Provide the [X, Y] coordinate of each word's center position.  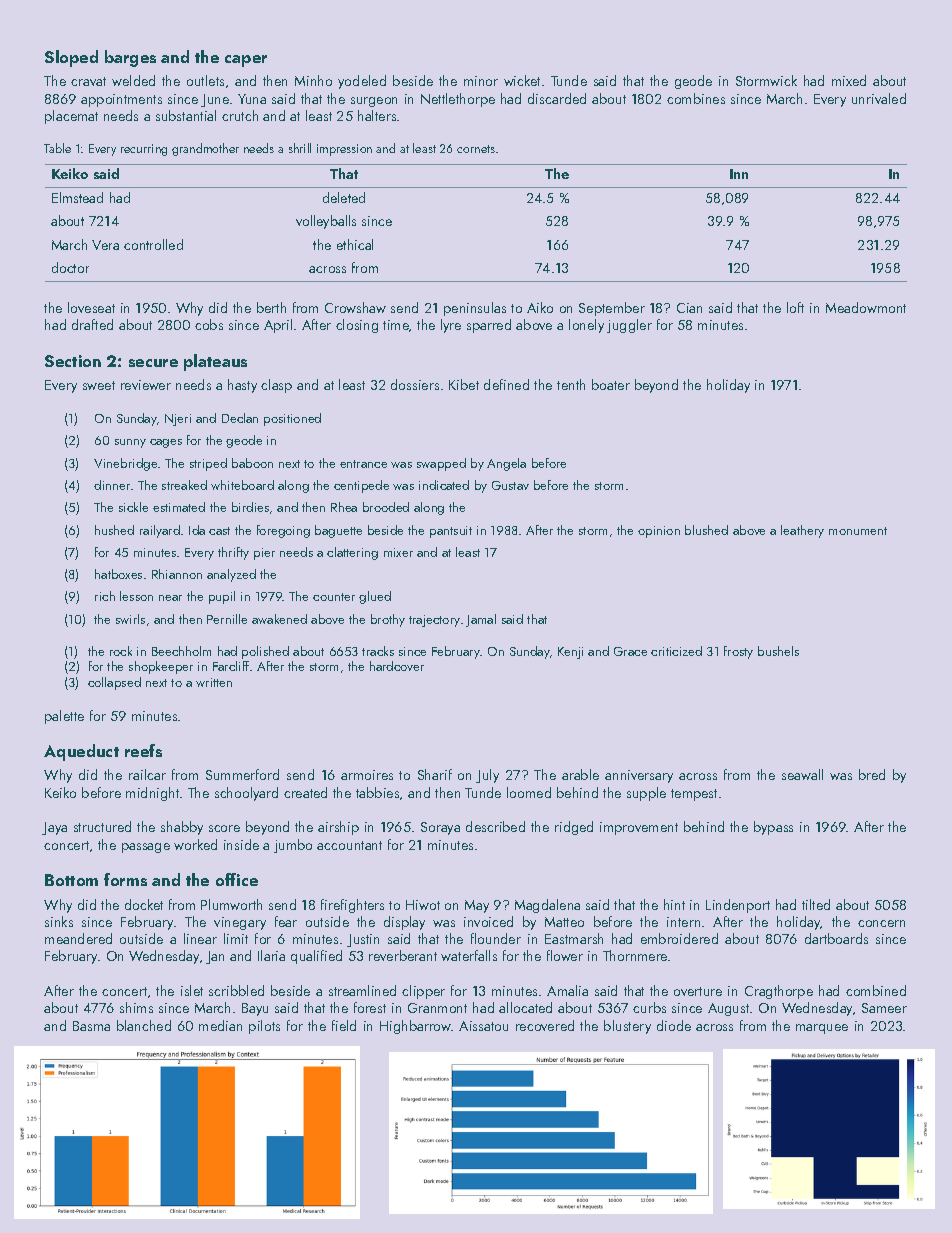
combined [876, 990]
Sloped [71, 58]
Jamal [481, 620]
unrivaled [879, 98]
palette [64, 717]
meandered [78, 938]
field [344, 1025]
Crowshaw [355, 307]
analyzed [231, 575]
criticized [676, 651]
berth [271, 307]
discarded [557, 98]
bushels [778, 651]
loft [795, 307]
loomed [529, 792]
